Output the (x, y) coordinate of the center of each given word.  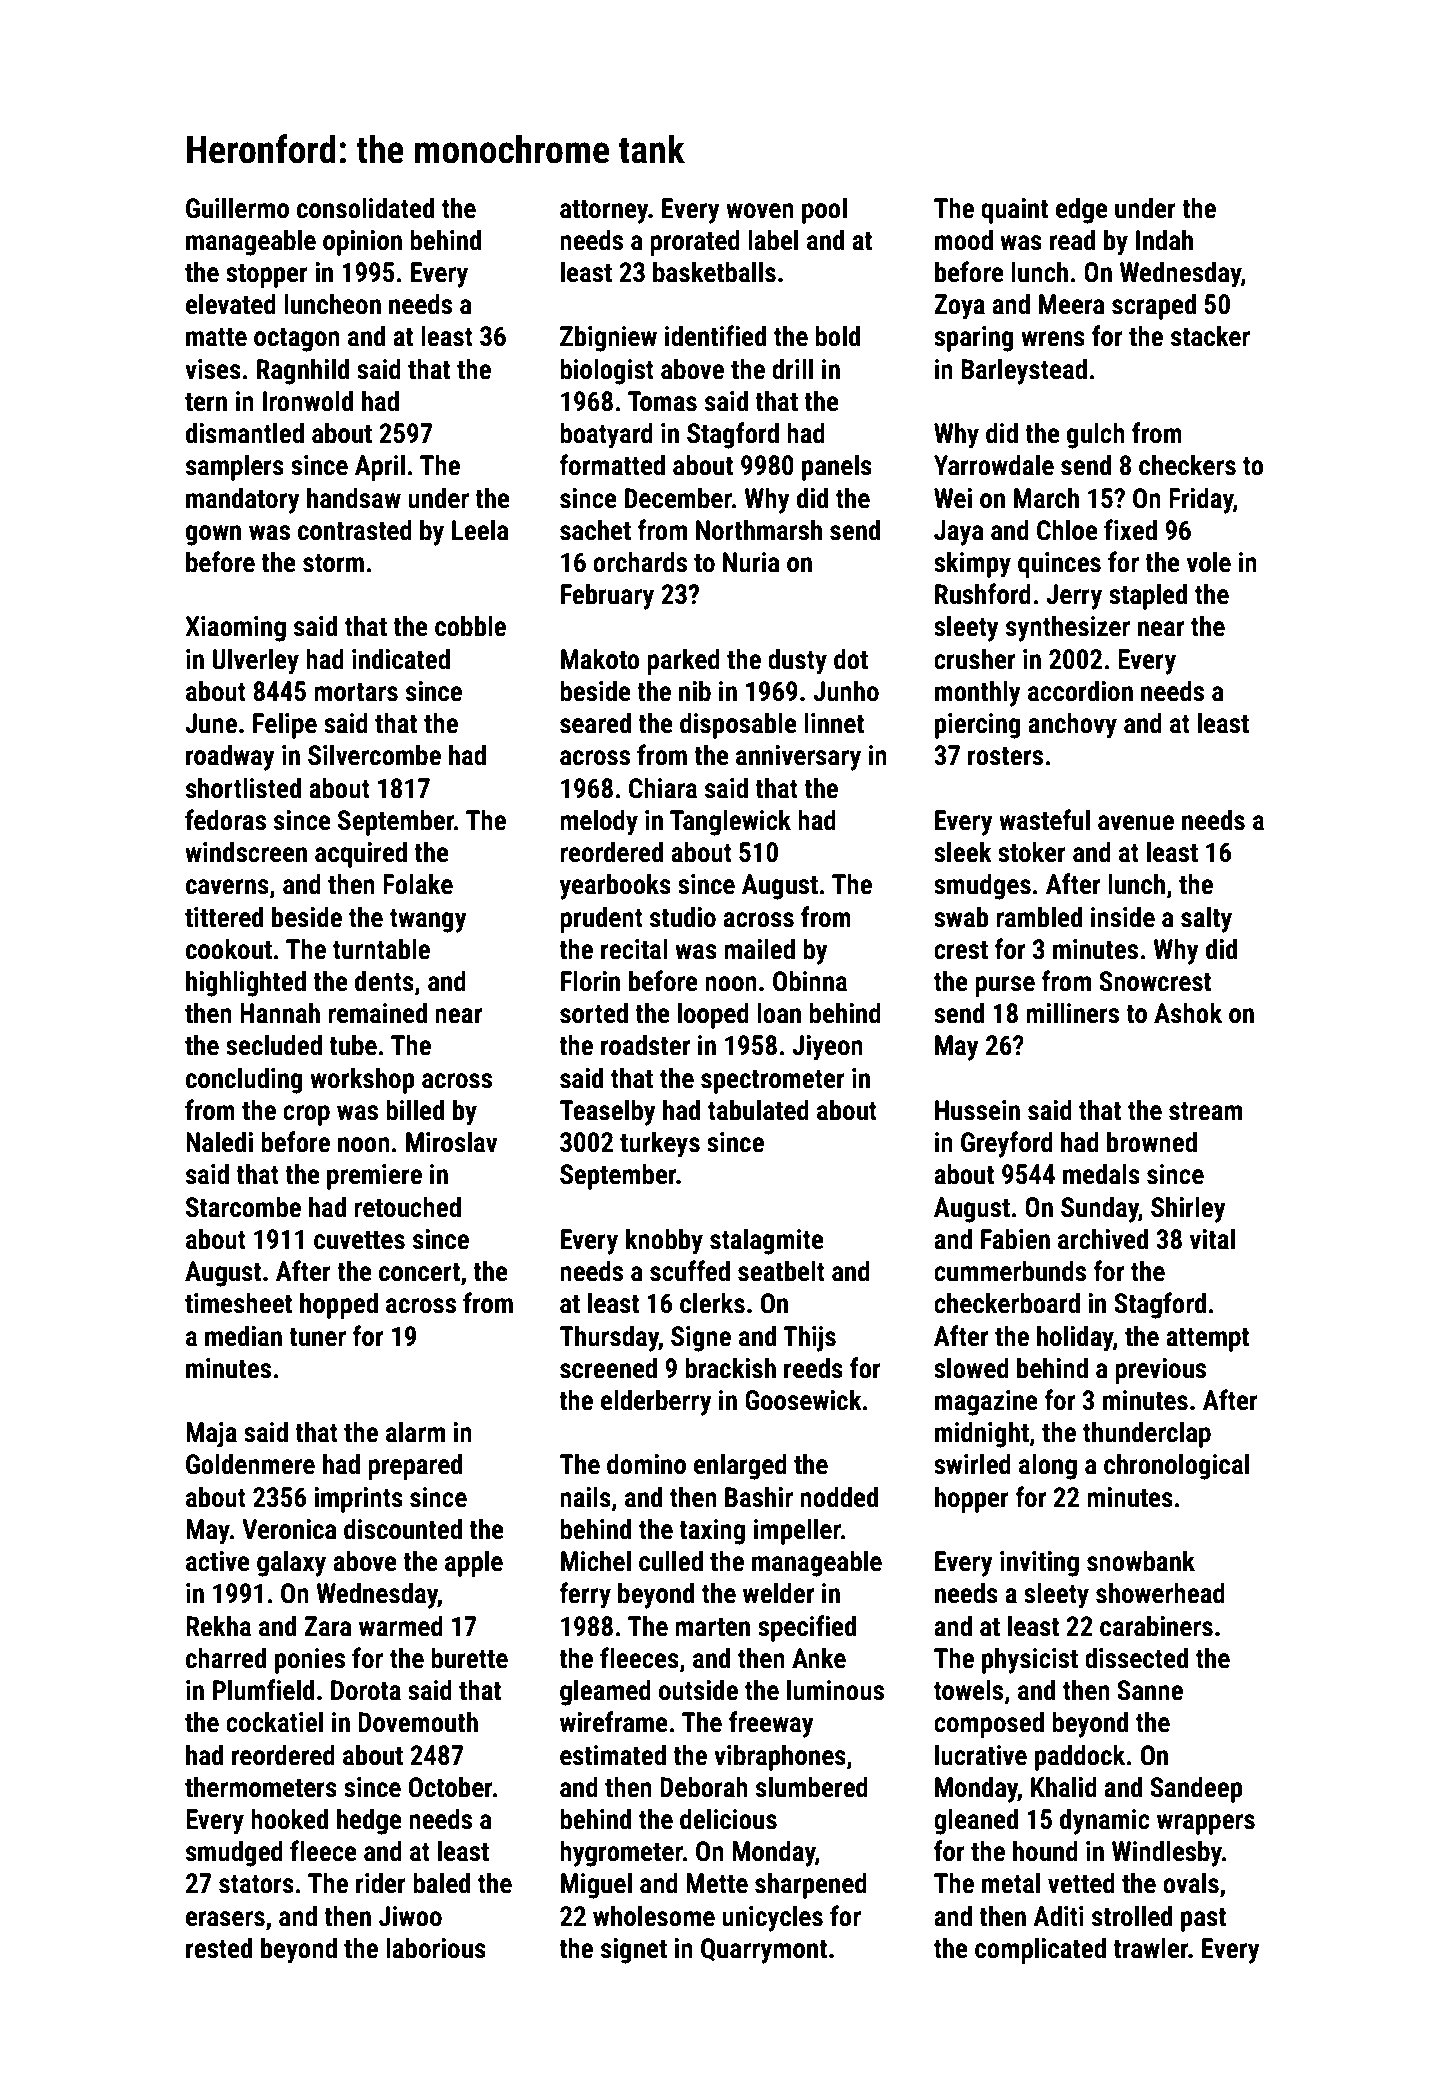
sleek (963, 852)
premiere (374, 1177)
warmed (401, 1626)
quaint (1014, 211)
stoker (1032, 852)
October (451, 1787)
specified (807, 1628)
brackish (730, 1368)
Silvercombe (374, 755)
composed (989, 1724)
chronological (1176, 1466)
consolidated (365, 208)
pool (824, 210)
